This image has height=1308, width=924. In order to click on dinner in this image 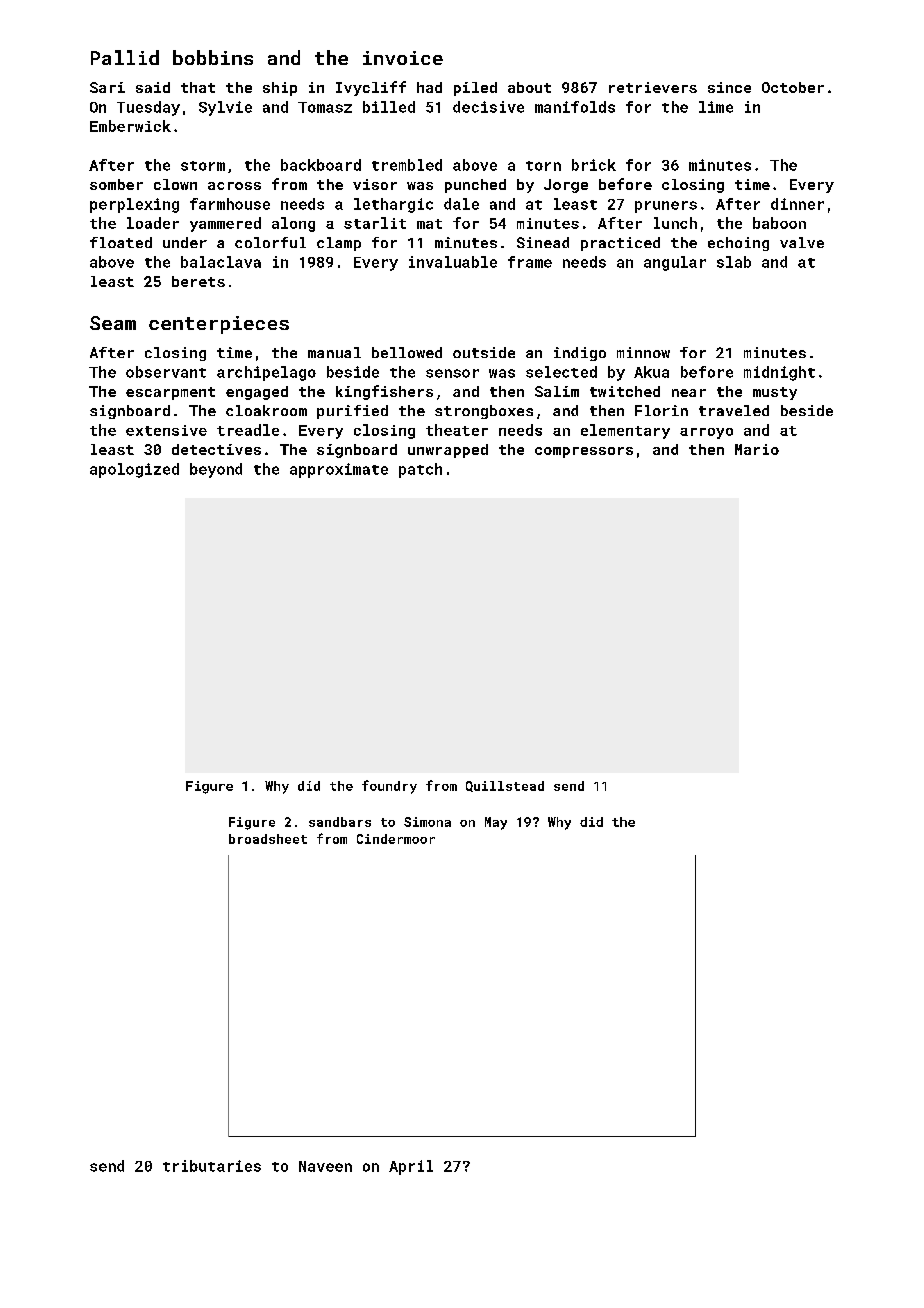, I will do `click(797, 204)`.
